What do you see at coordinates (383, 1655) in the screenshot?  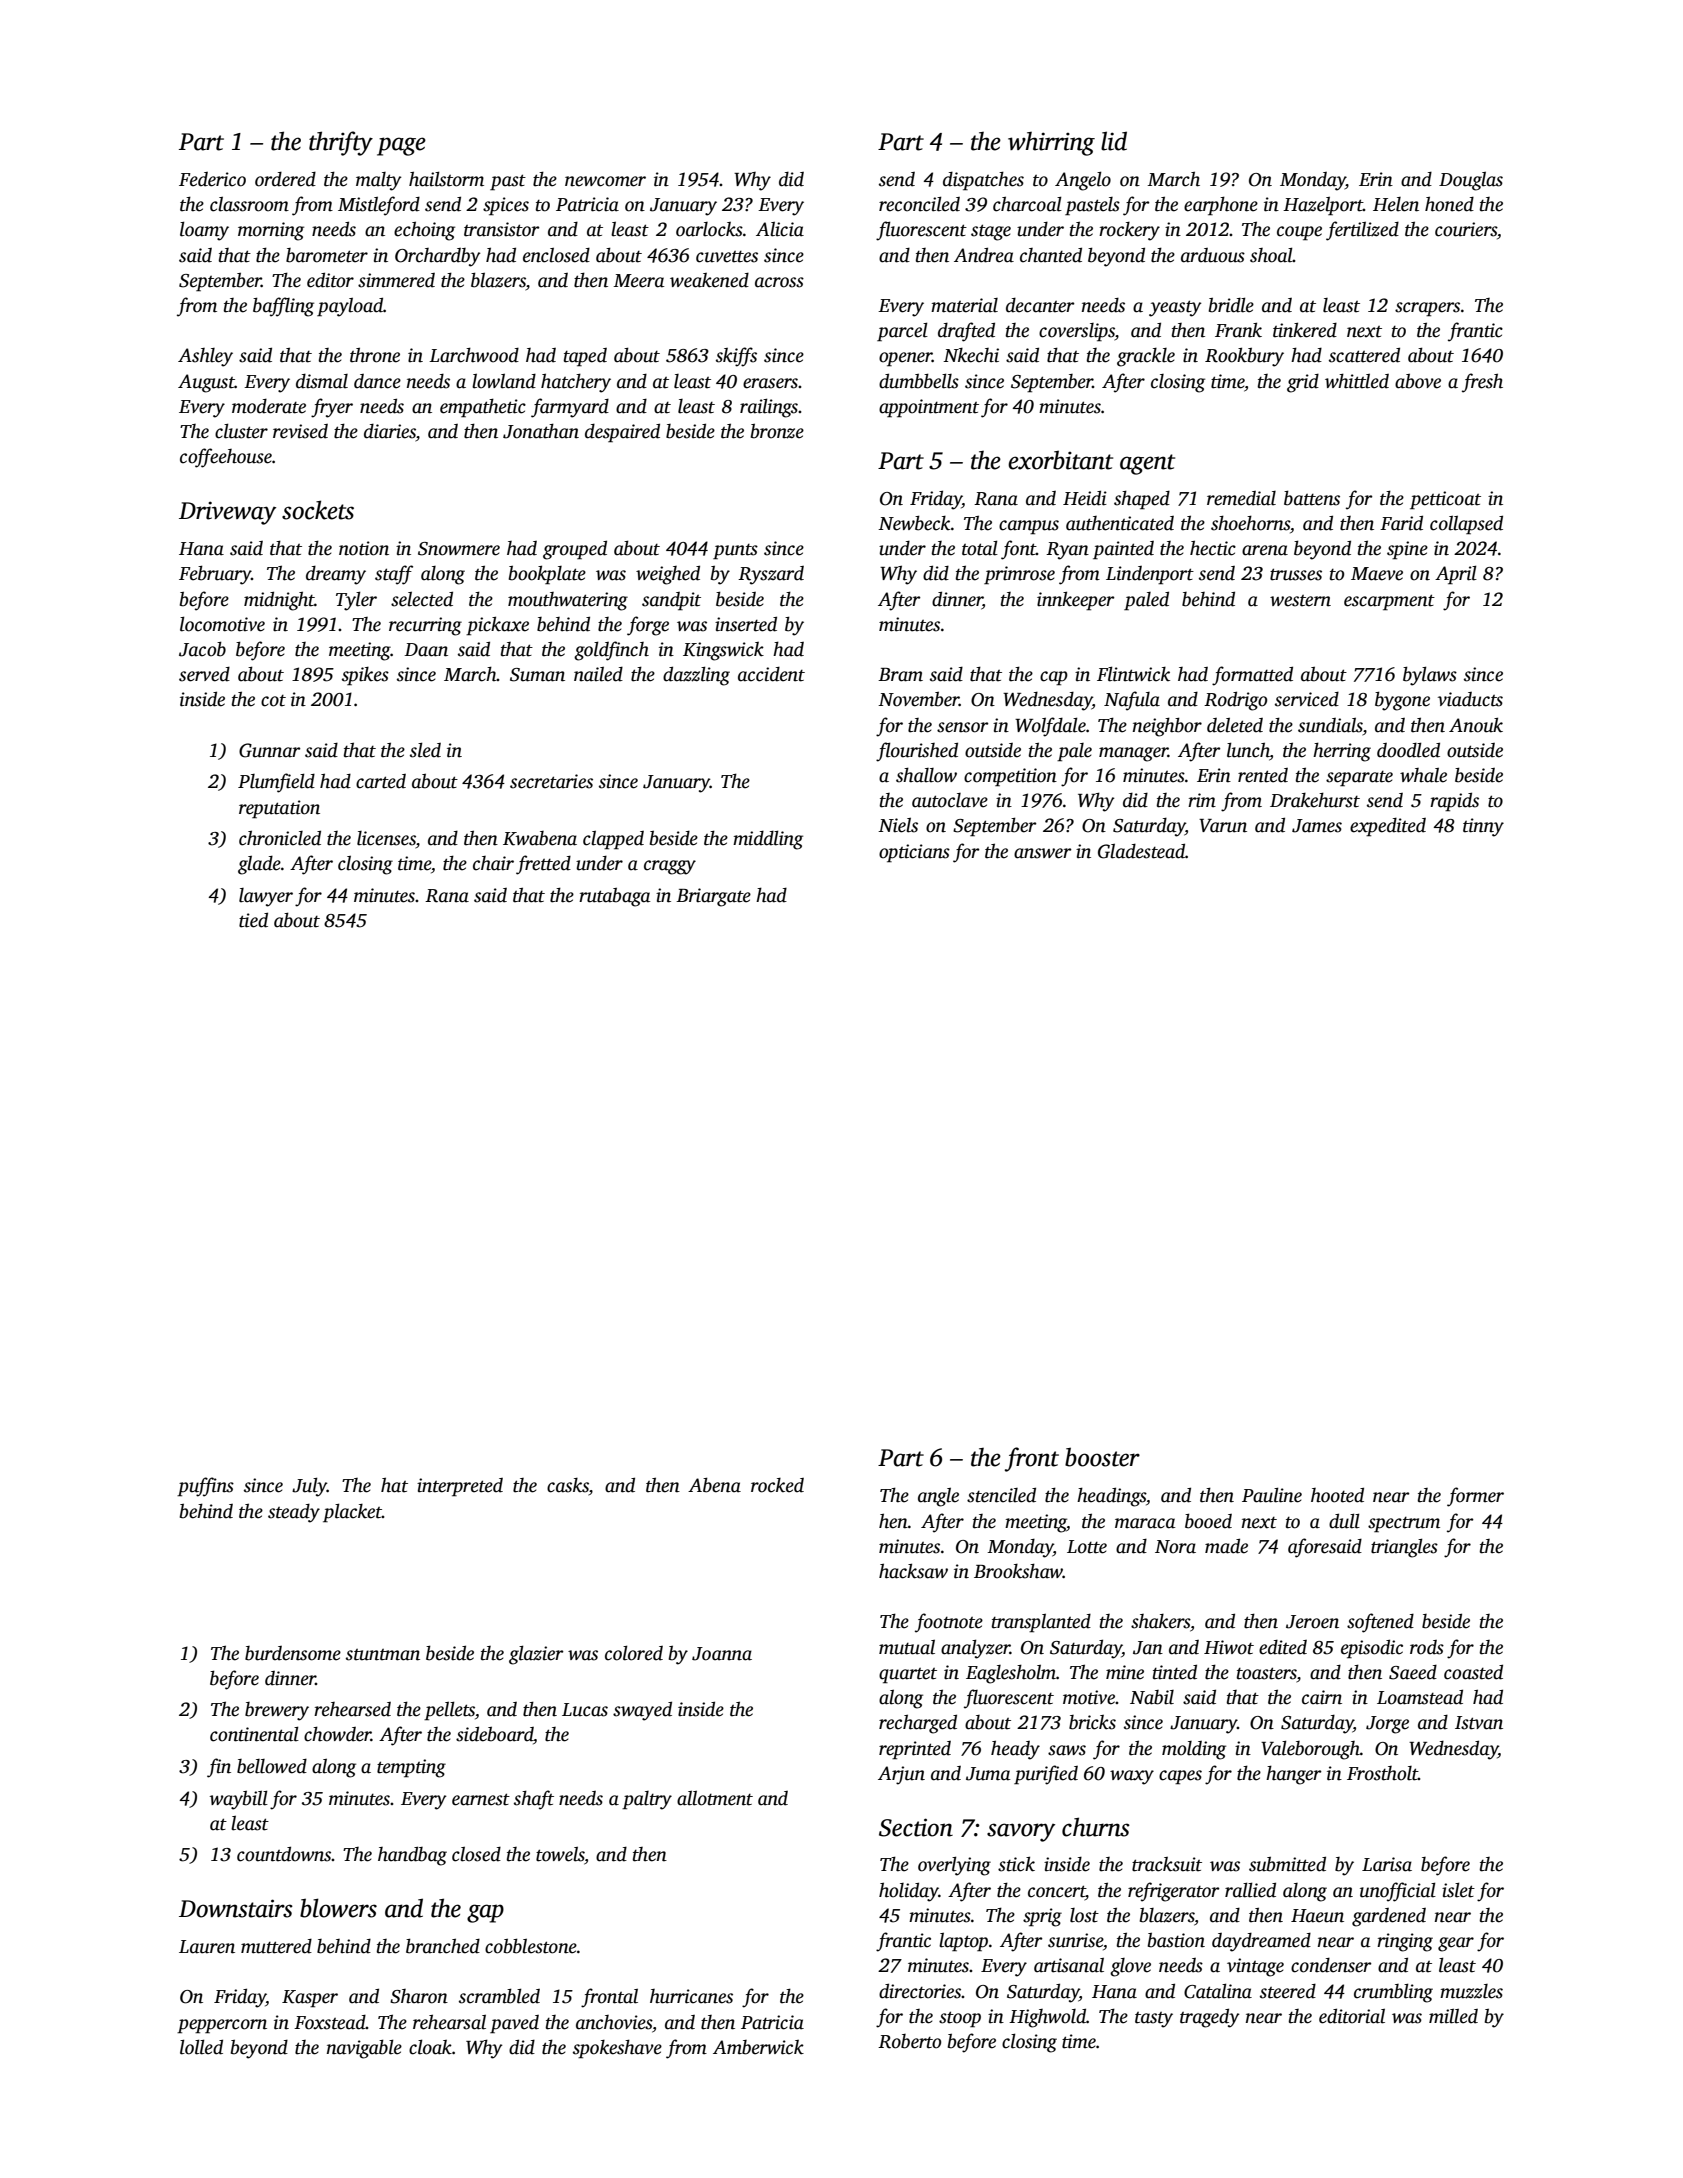 I see `stuntman` at bounding box center [383, 1655].
